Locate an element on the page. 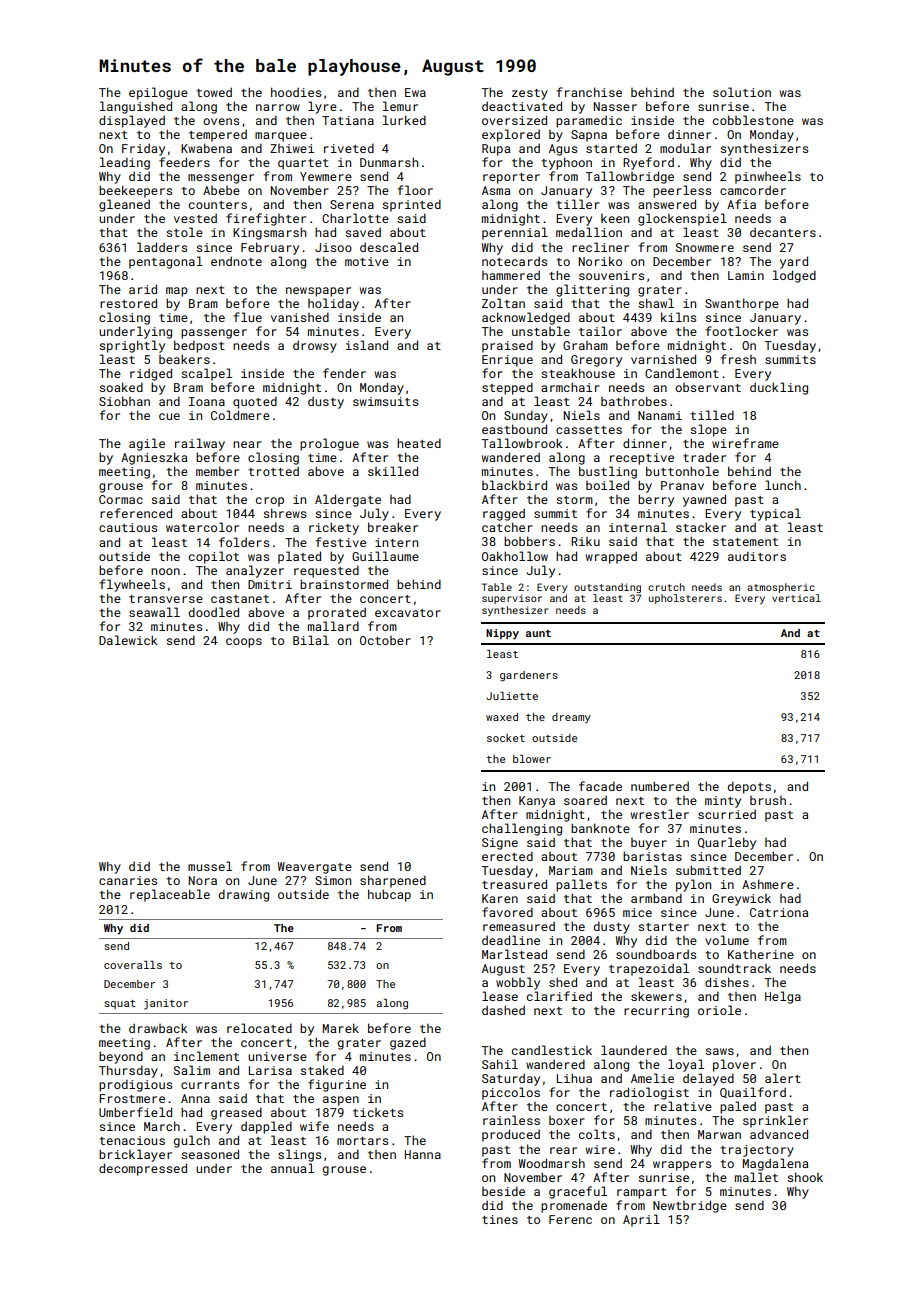 The height and width of the document is (1308, 924). lodged is located at coordinates (794, 276).
